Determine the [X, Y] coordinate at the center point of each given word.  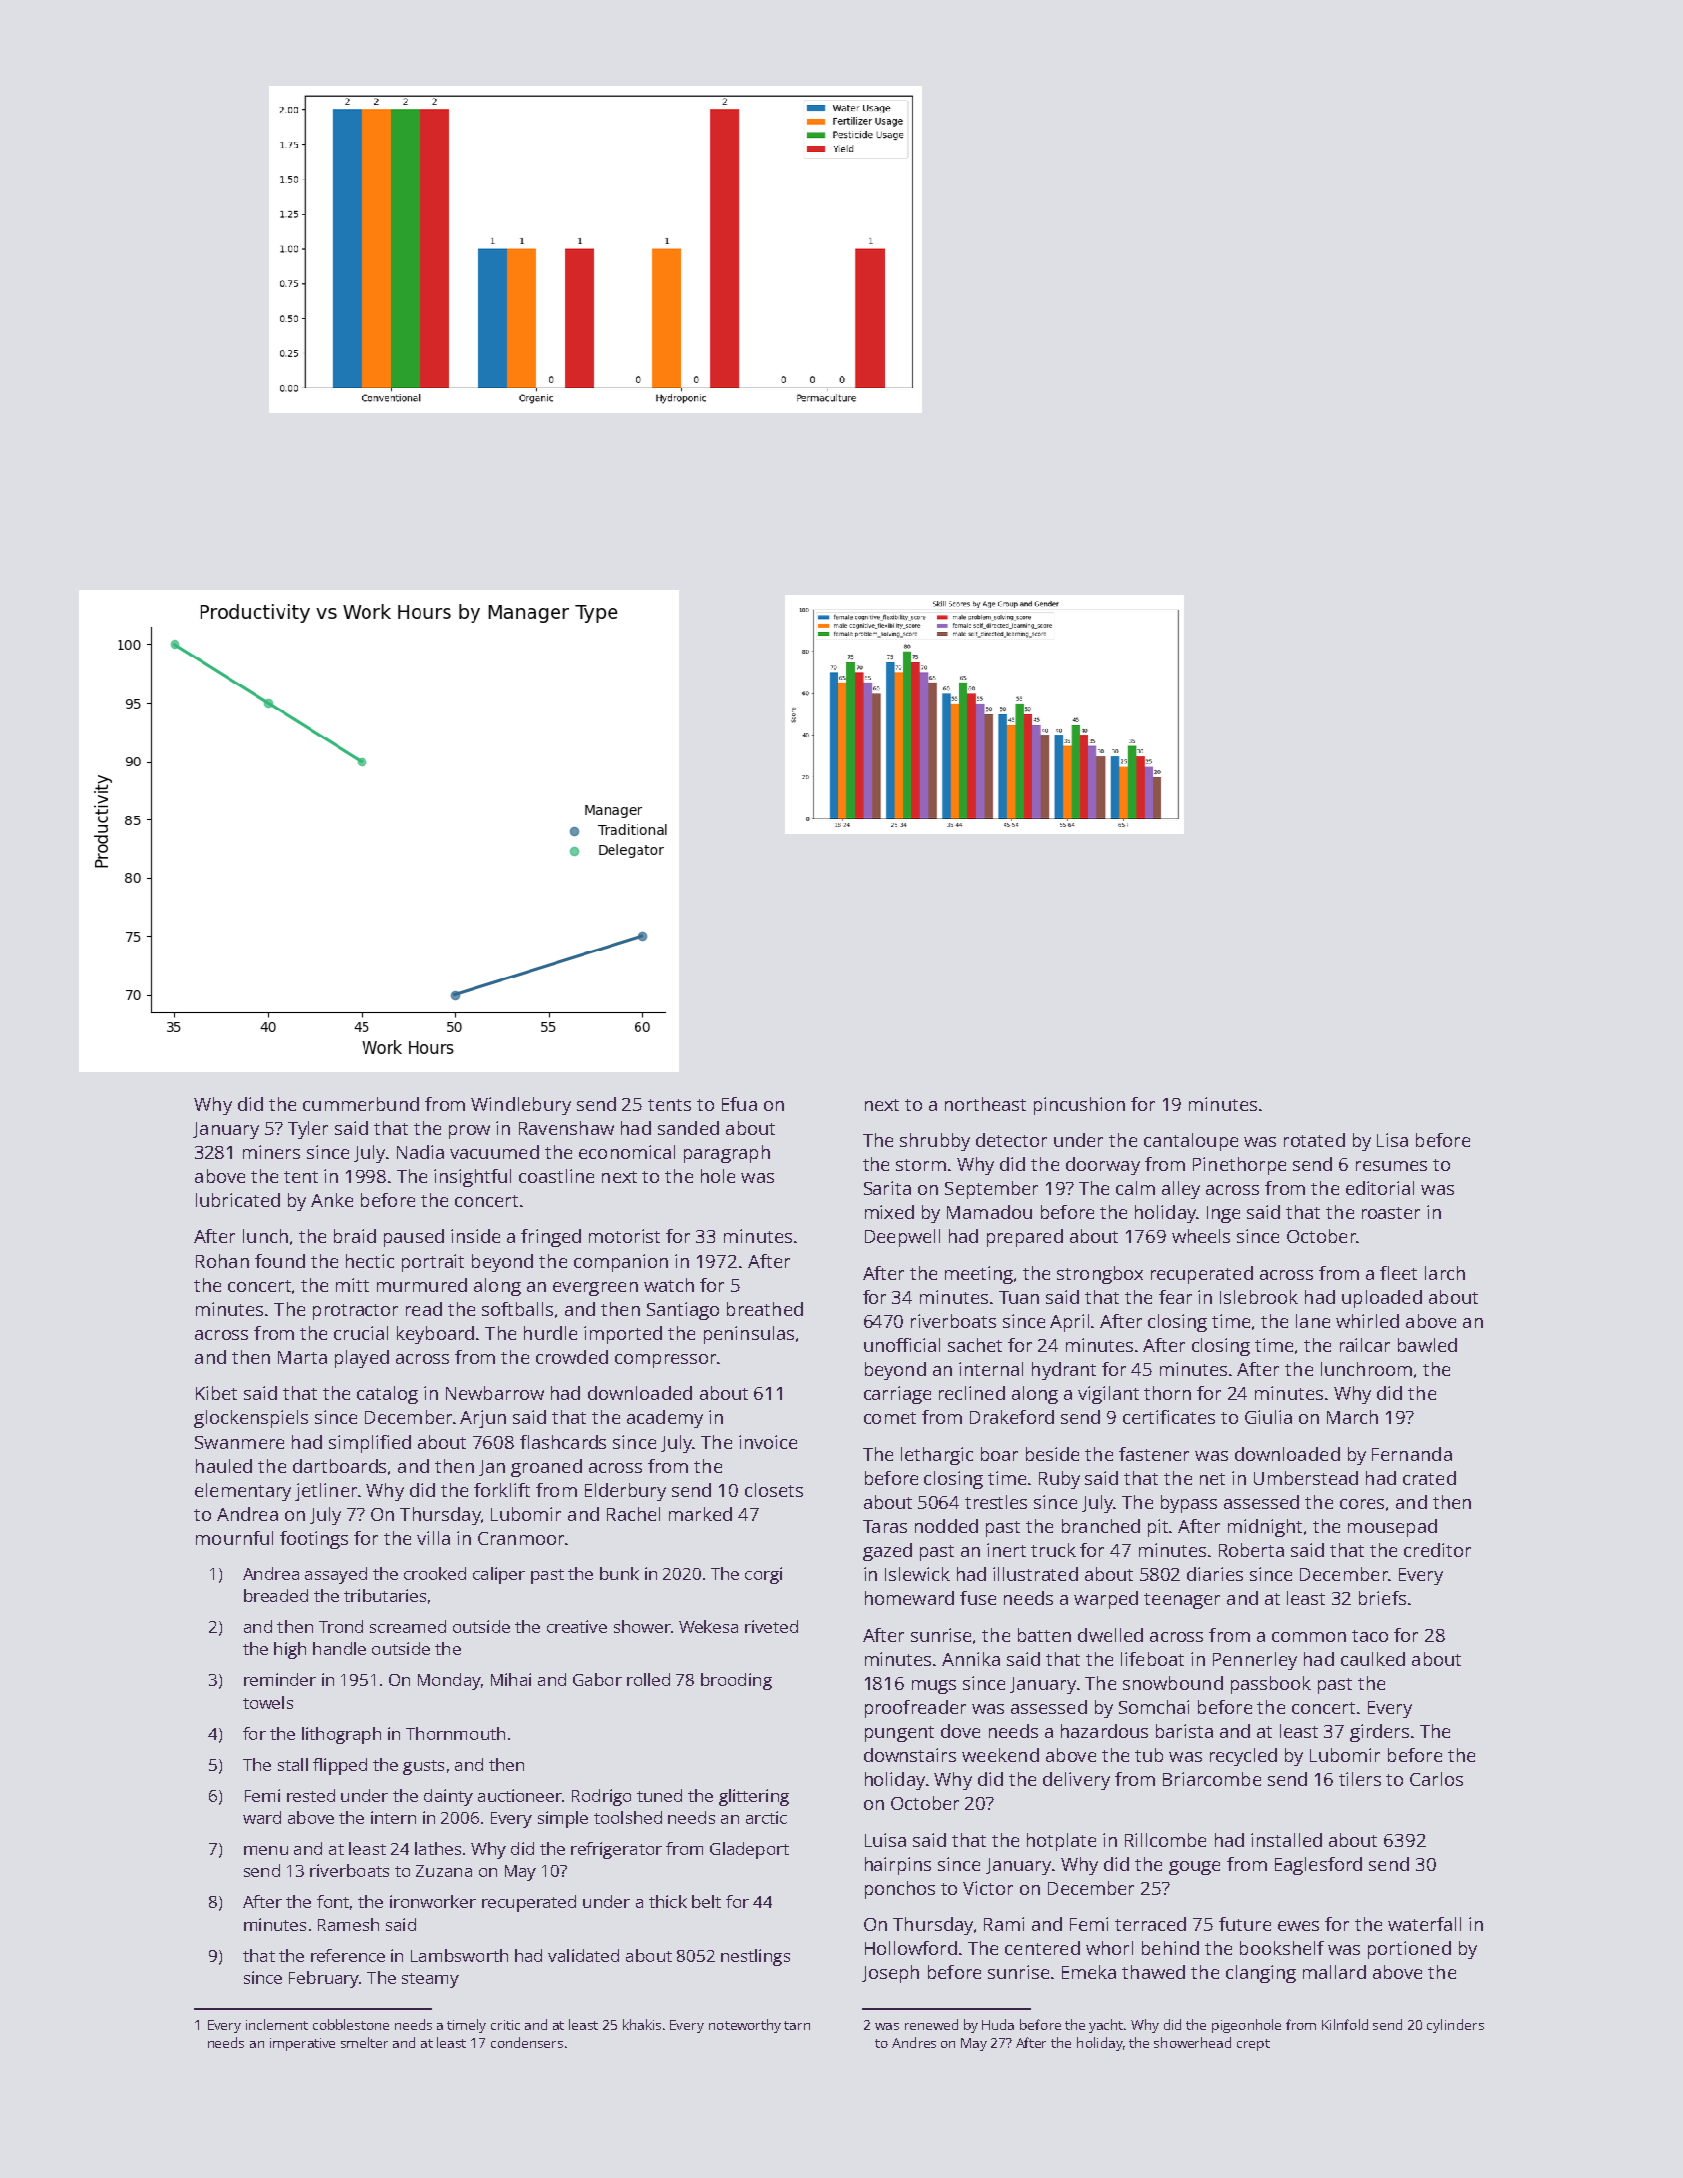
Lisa [1392, 1140]
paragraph [727, 1154]
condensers [527, 2042]
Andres [914, 2042]
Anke [332, 1200]
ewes [1298, 1926]
